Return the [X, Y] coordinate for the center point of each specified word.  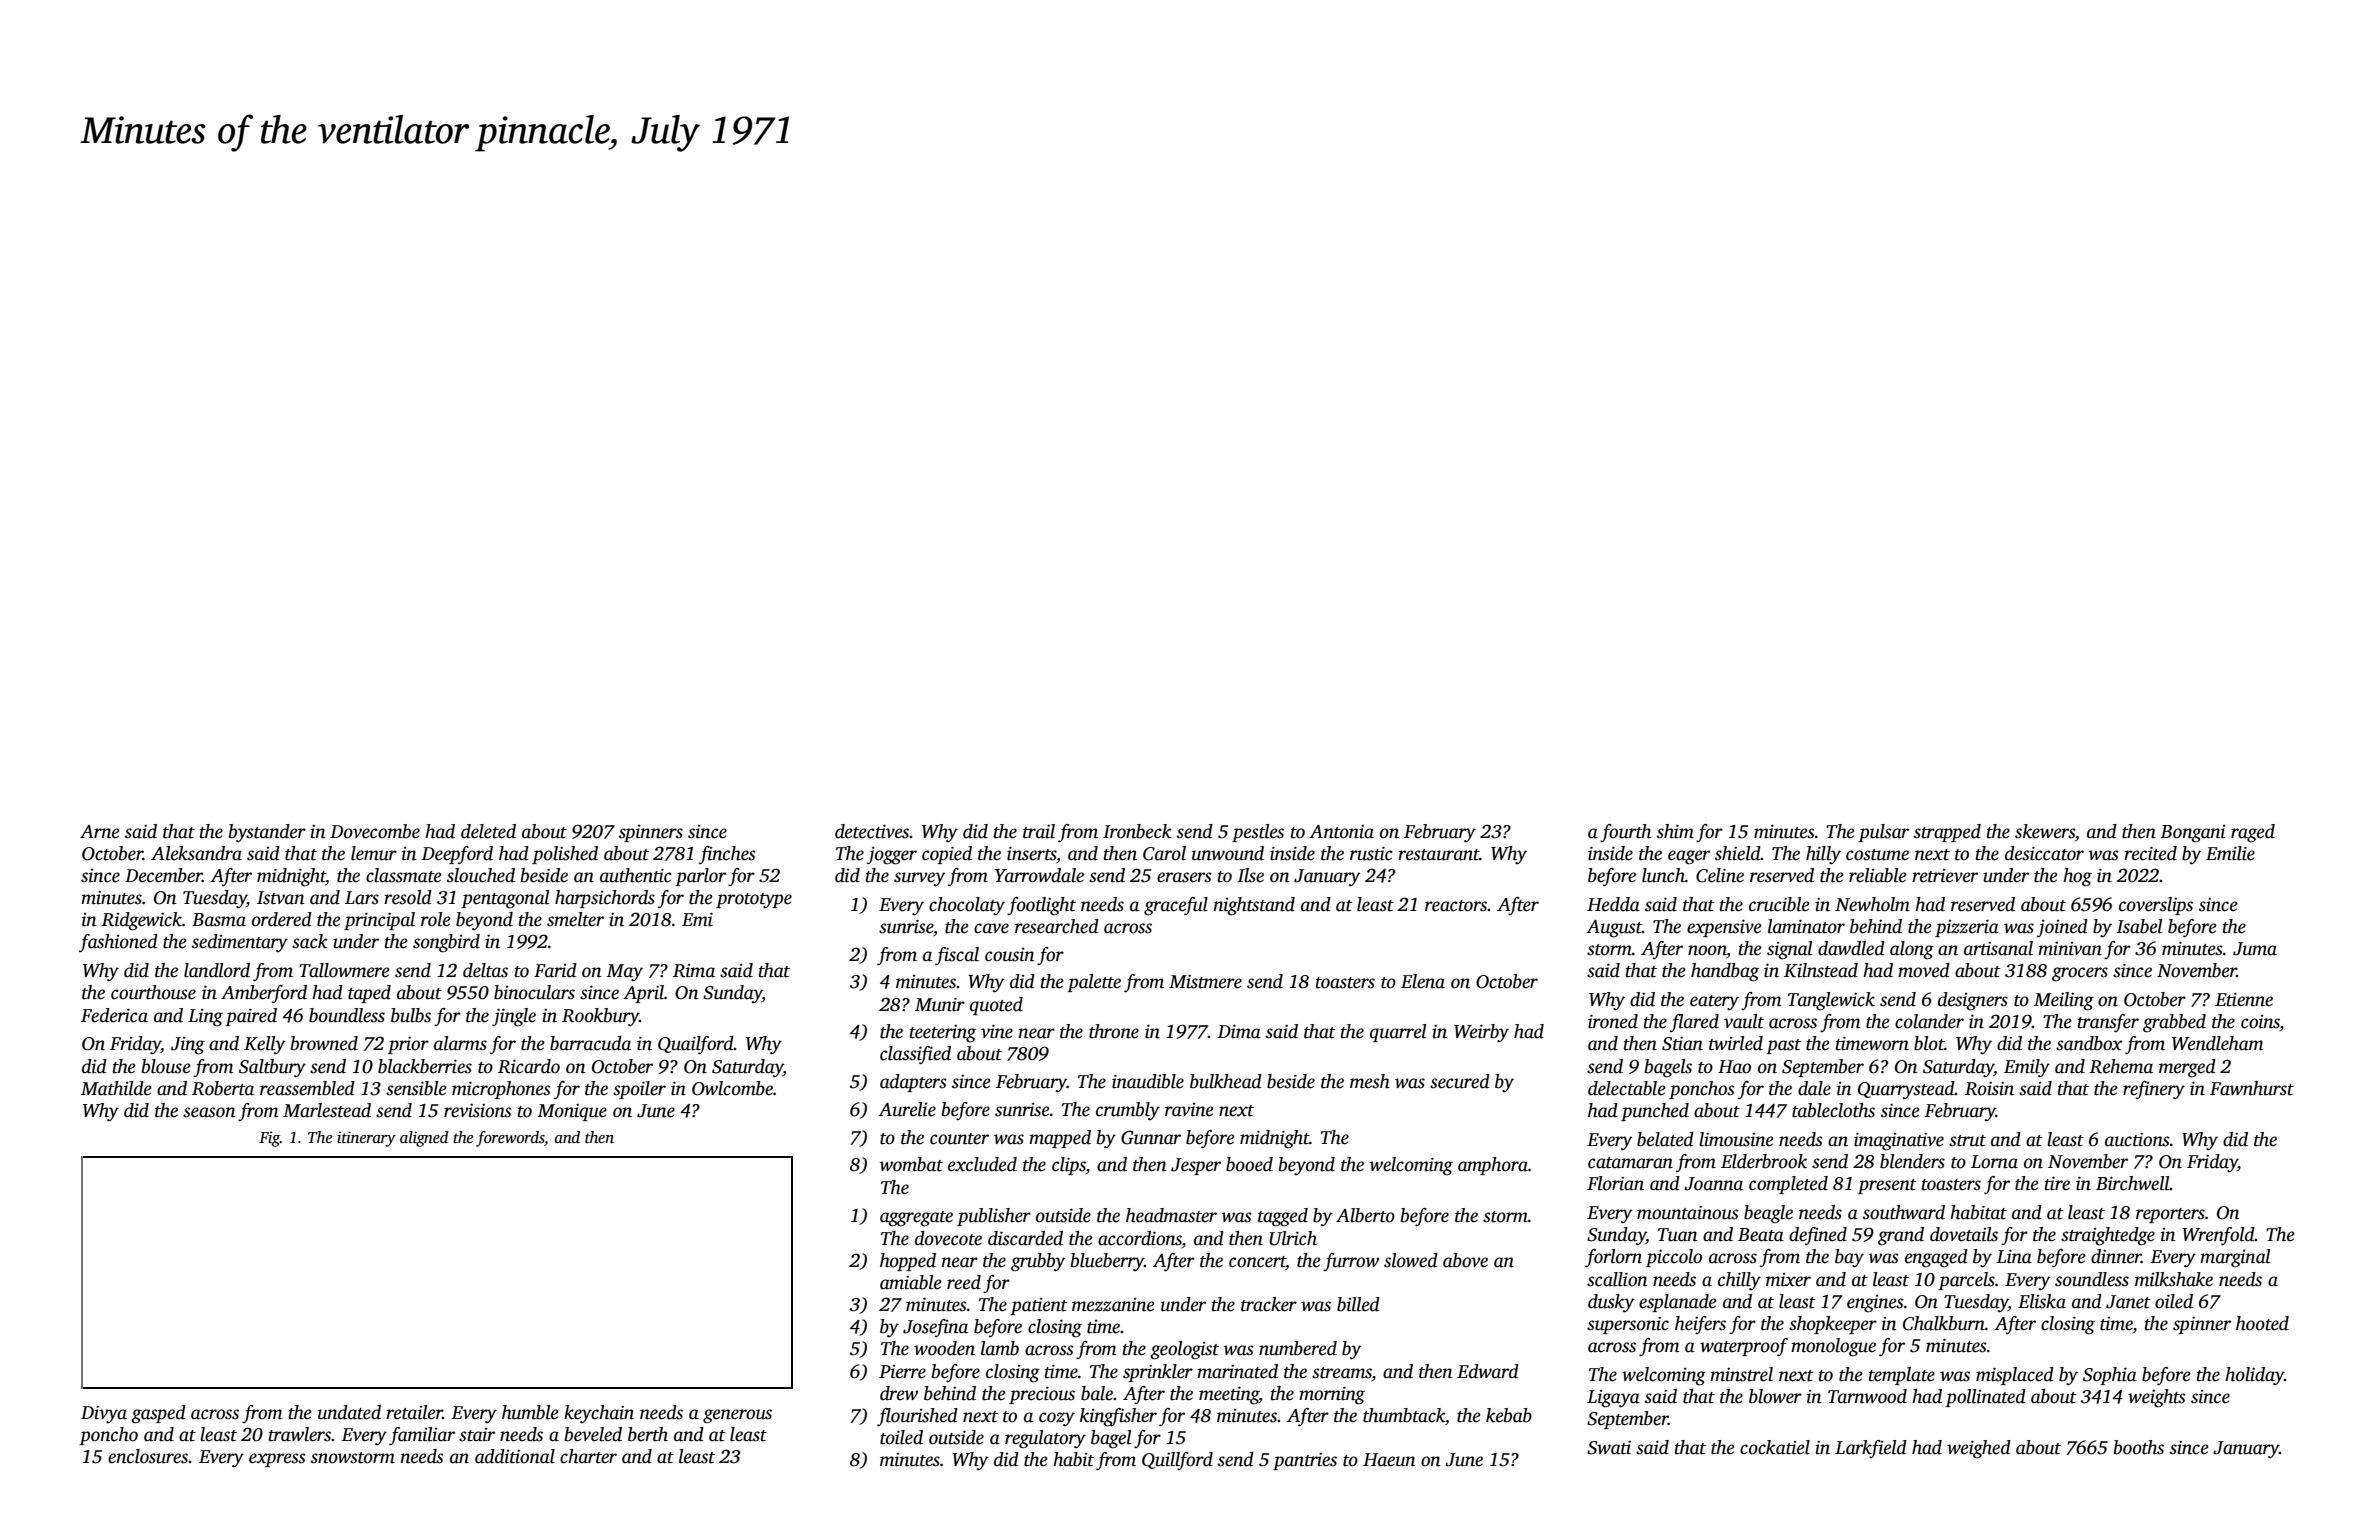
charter [588, 1456]
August [1614, 929]
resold [408, 897]
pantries [1305, 1461]
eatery [1714, 1003]
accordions [1140, 1238]
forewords [510, 1139]
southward [1904, 1212]
